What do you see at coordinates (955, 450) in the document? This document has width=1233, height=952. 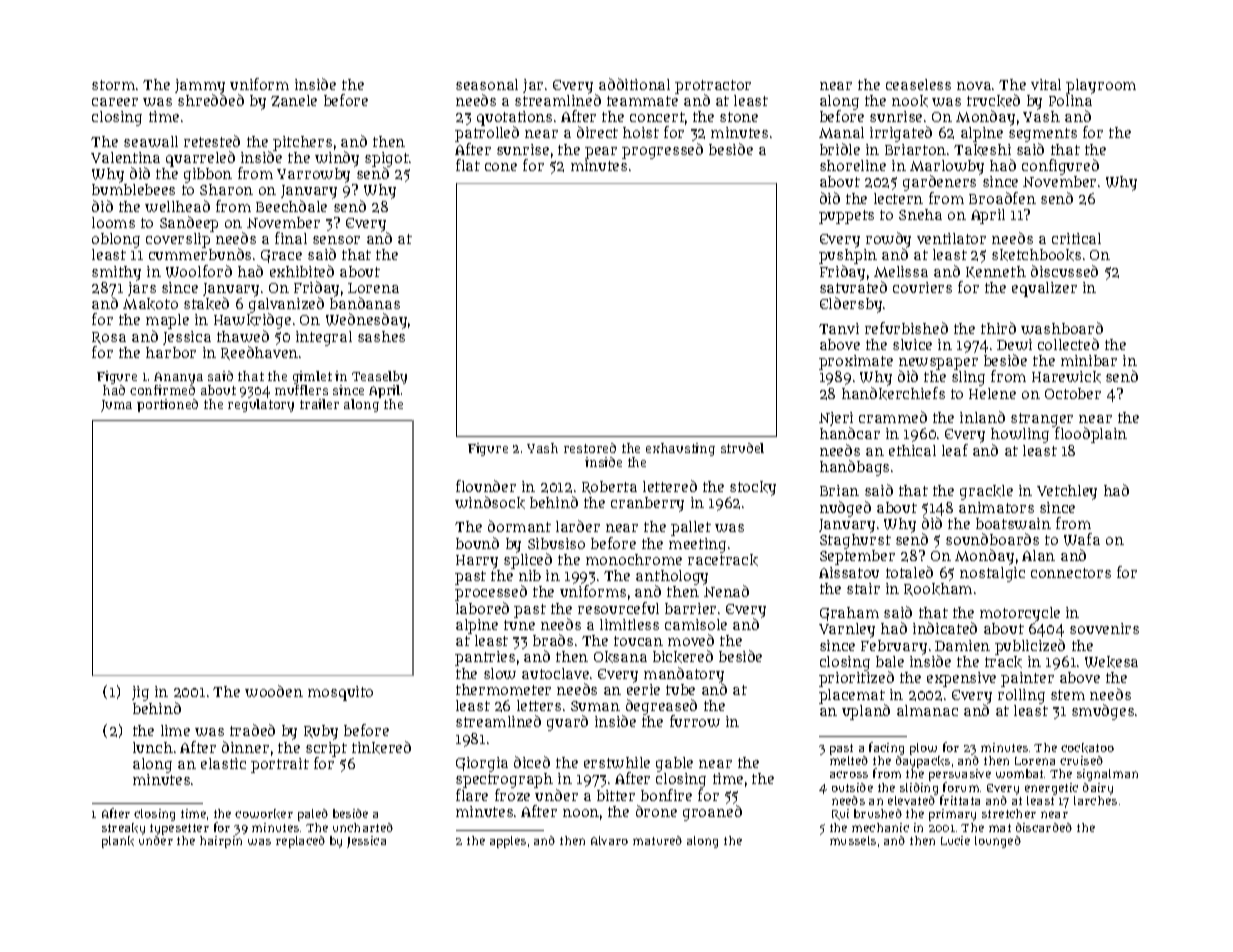 I see `leaf` at bounding box center [955, 450].
